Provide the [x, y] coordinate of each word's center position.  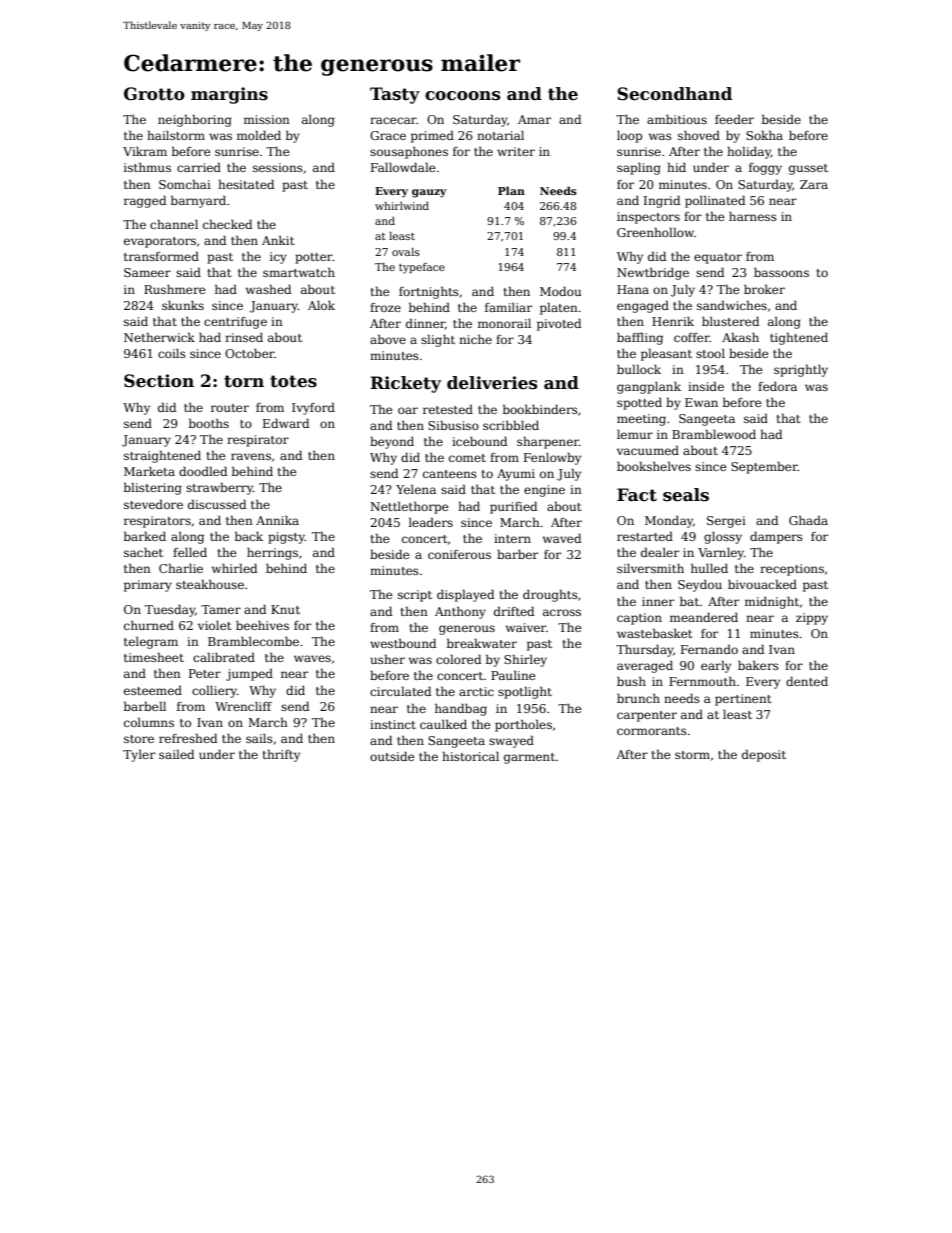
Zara [814, 184]
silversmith [650, 568]
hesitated [246, 184]
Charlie [181, 568]
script [415, 596]
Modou [560, 291]
